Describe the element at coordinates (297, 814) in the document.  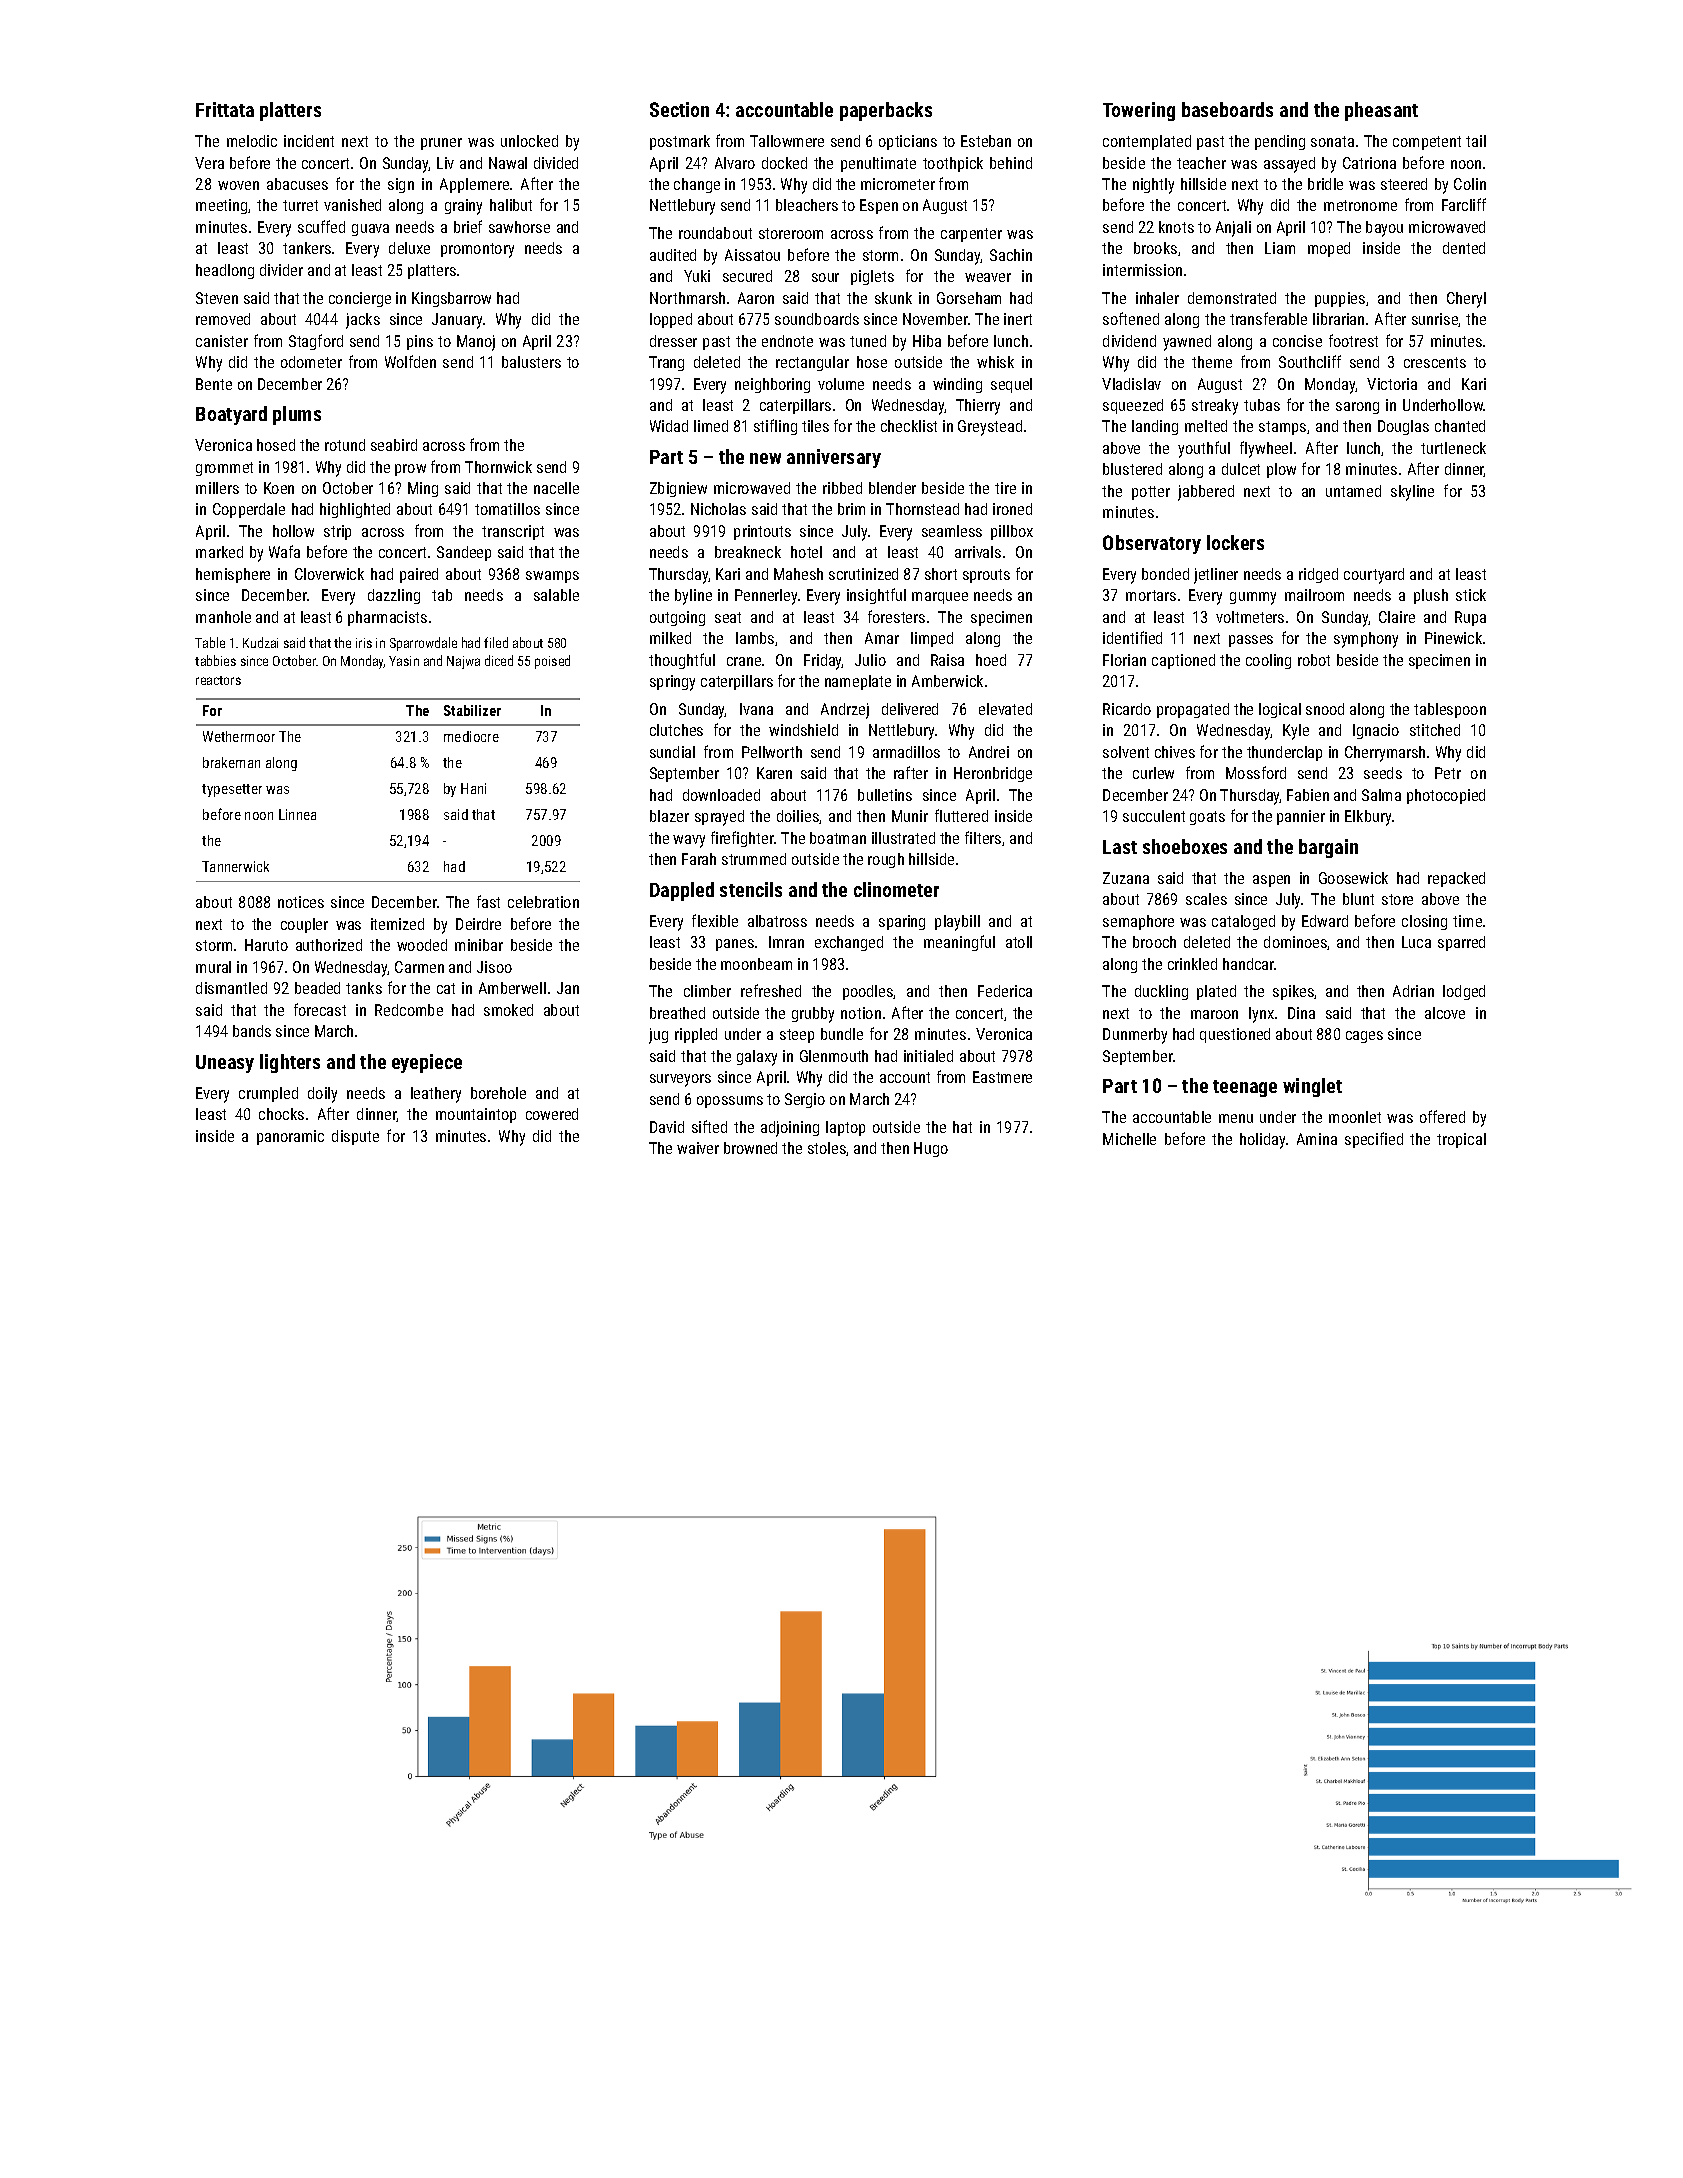
I see `Linnea` at that location.
